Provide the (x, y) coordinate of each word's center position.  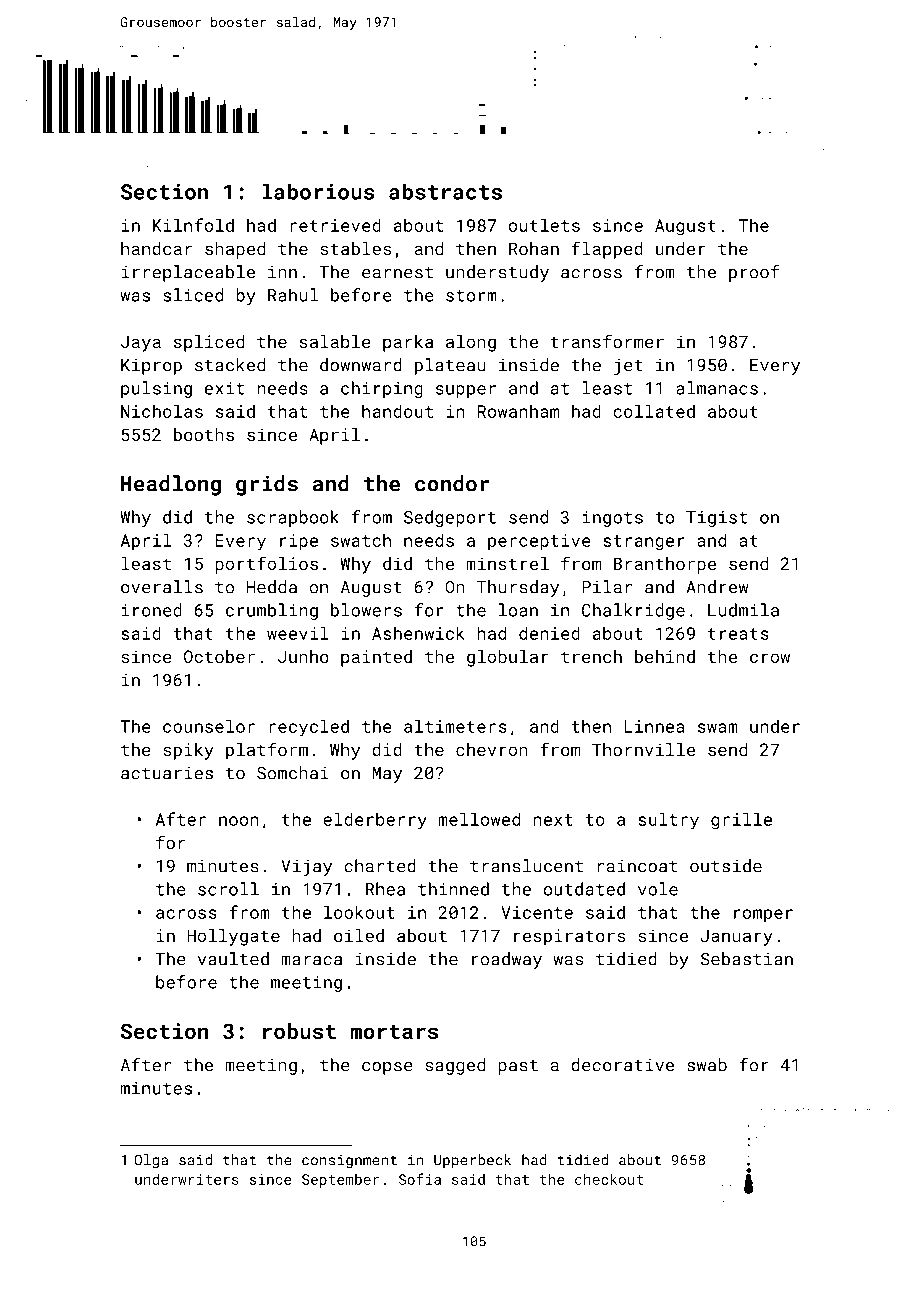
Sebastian (747, 959)
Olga (151, 1161)
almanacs (717, 388)
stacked (230, 365)
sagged (455, 1066)
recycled (309, 728)
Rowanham (518, 411)
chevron (492, 749)
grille (741, 821)
